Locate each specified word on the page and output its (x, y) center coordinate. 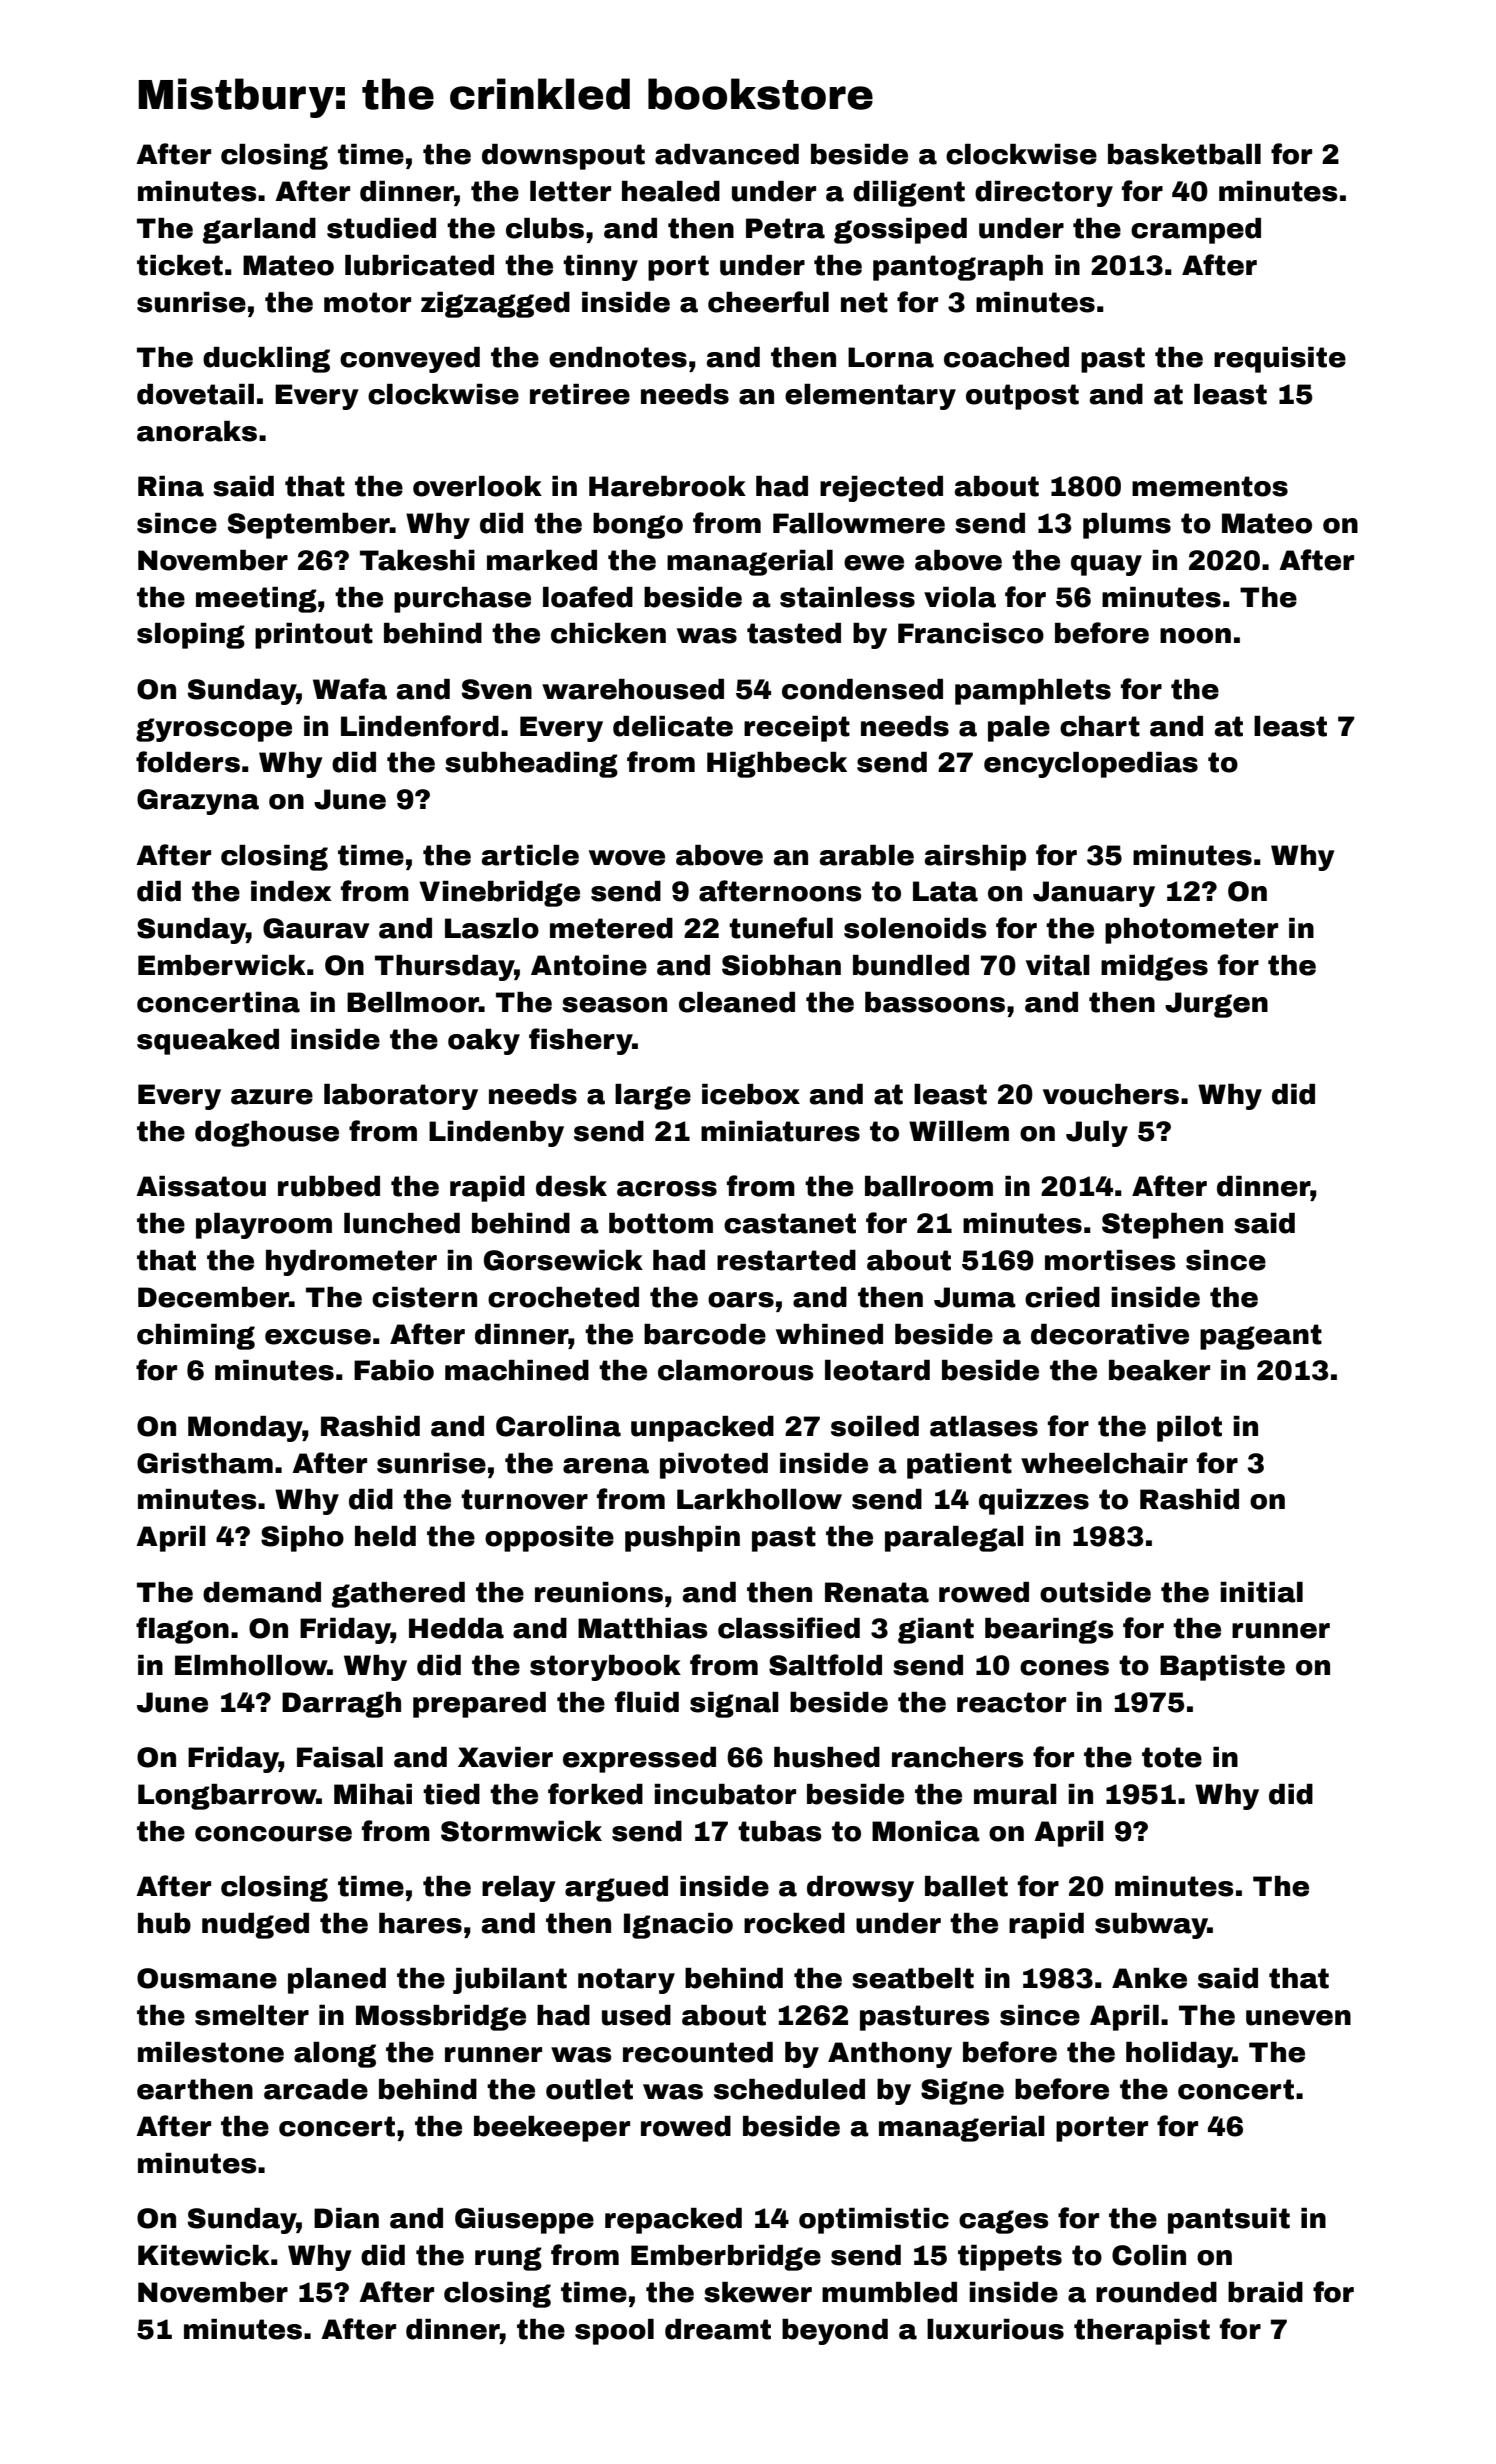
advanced (727, 154)
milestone (211, 2052)
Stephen (1162, 1226)
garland (259, 231)
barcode (705, 1334)
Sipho (302, 1539)
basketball (1184, 154)
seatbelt (913, 1978)
